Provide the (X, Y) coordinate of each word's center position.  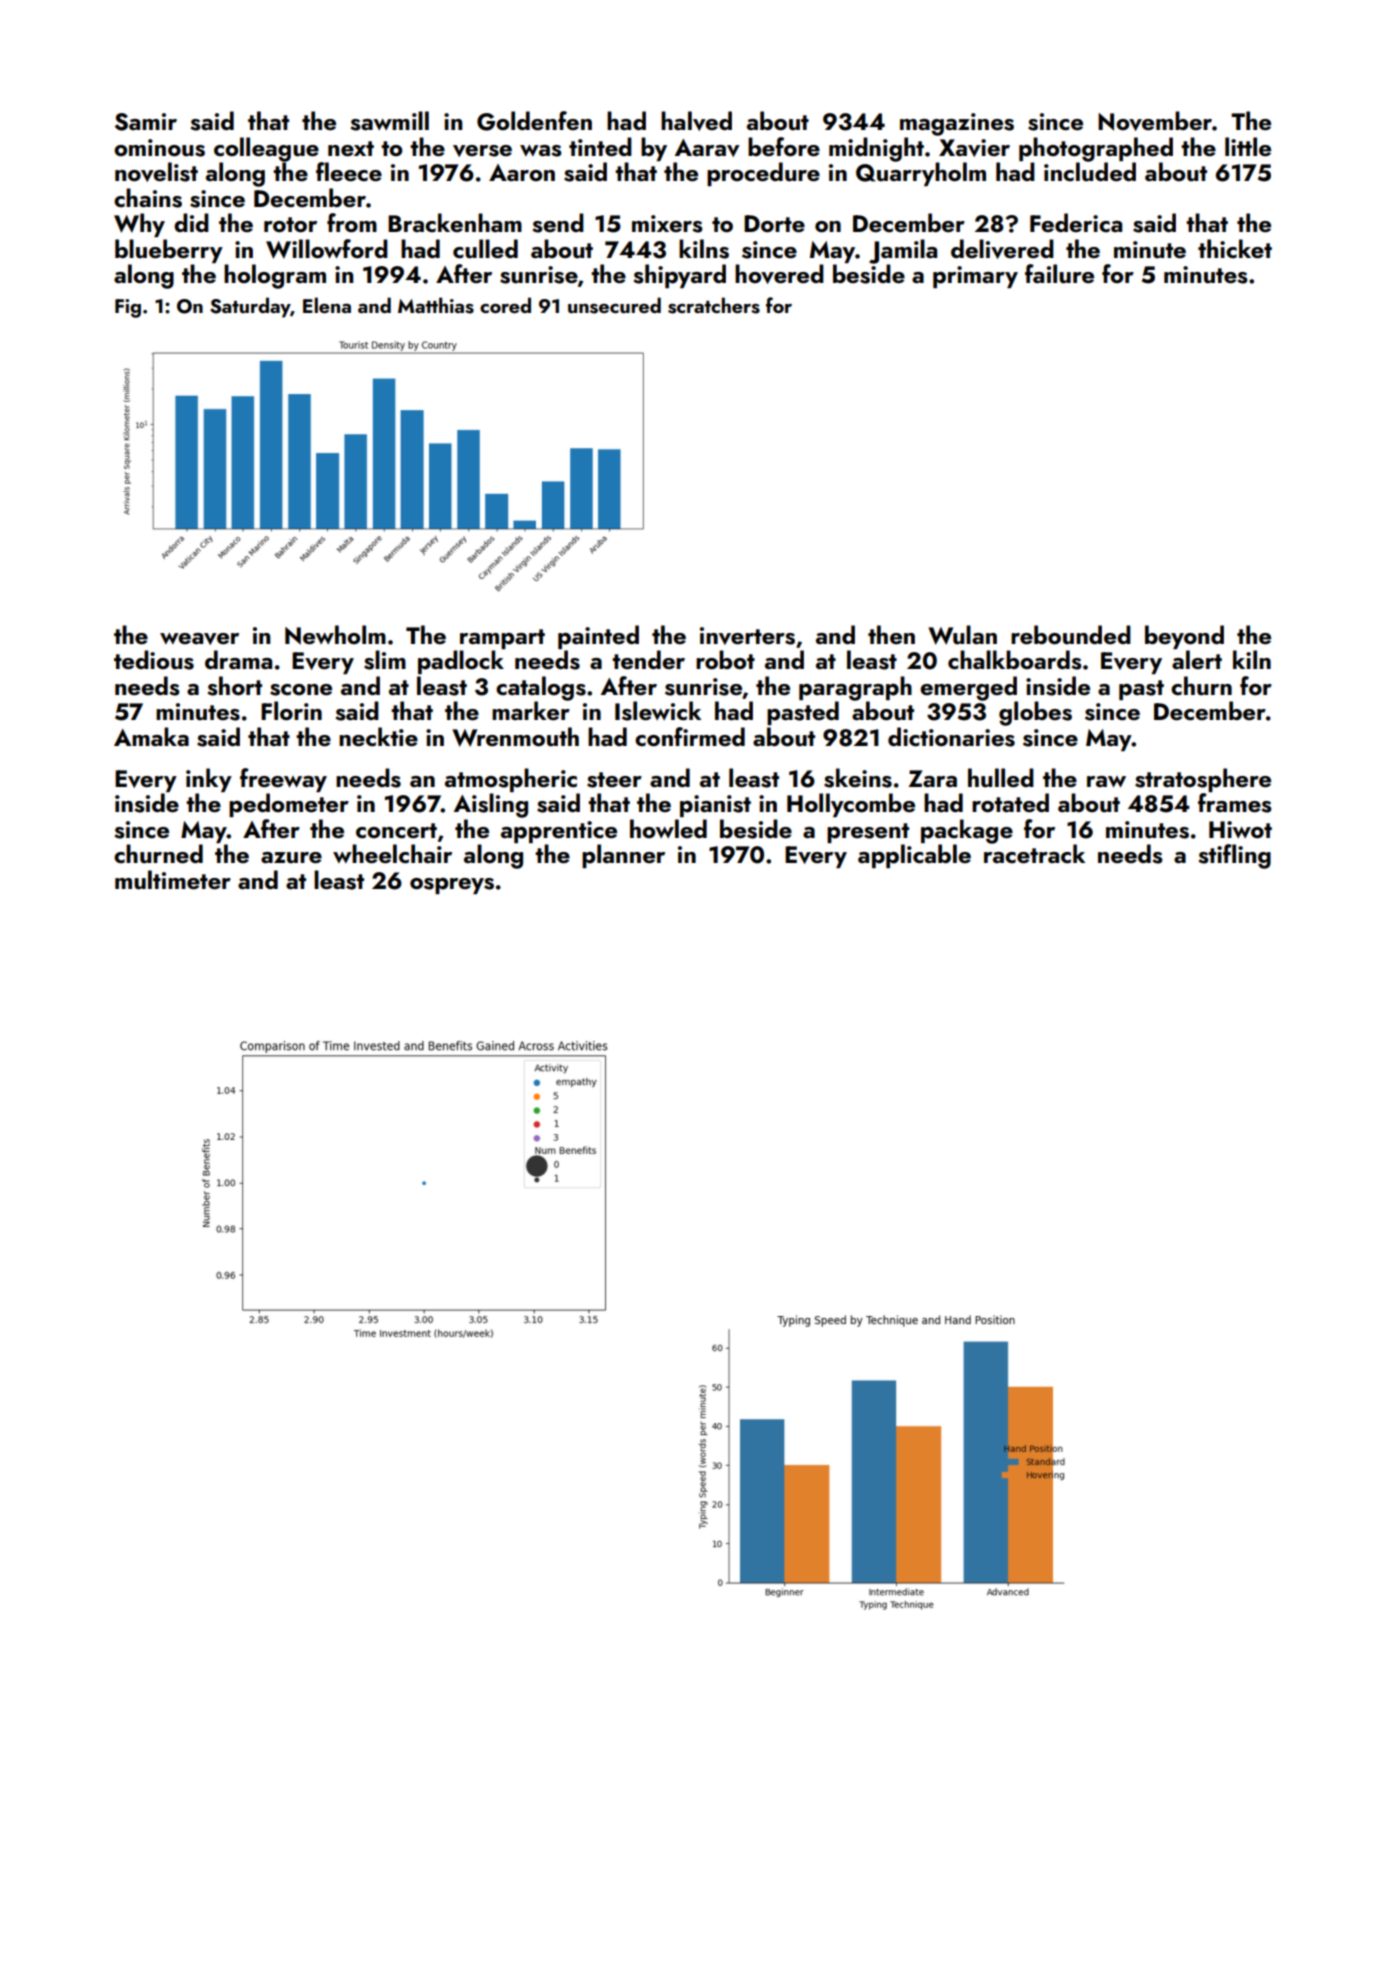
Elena (327, 305)
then (891, 634)
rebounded (1071, 635)
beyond (1184, 637)
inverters (747, 636)
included (1090, 172)
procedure (763, 174)
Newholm (335, 635)
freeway (283, 780)
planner (623, 856)
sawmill (389, 121)
